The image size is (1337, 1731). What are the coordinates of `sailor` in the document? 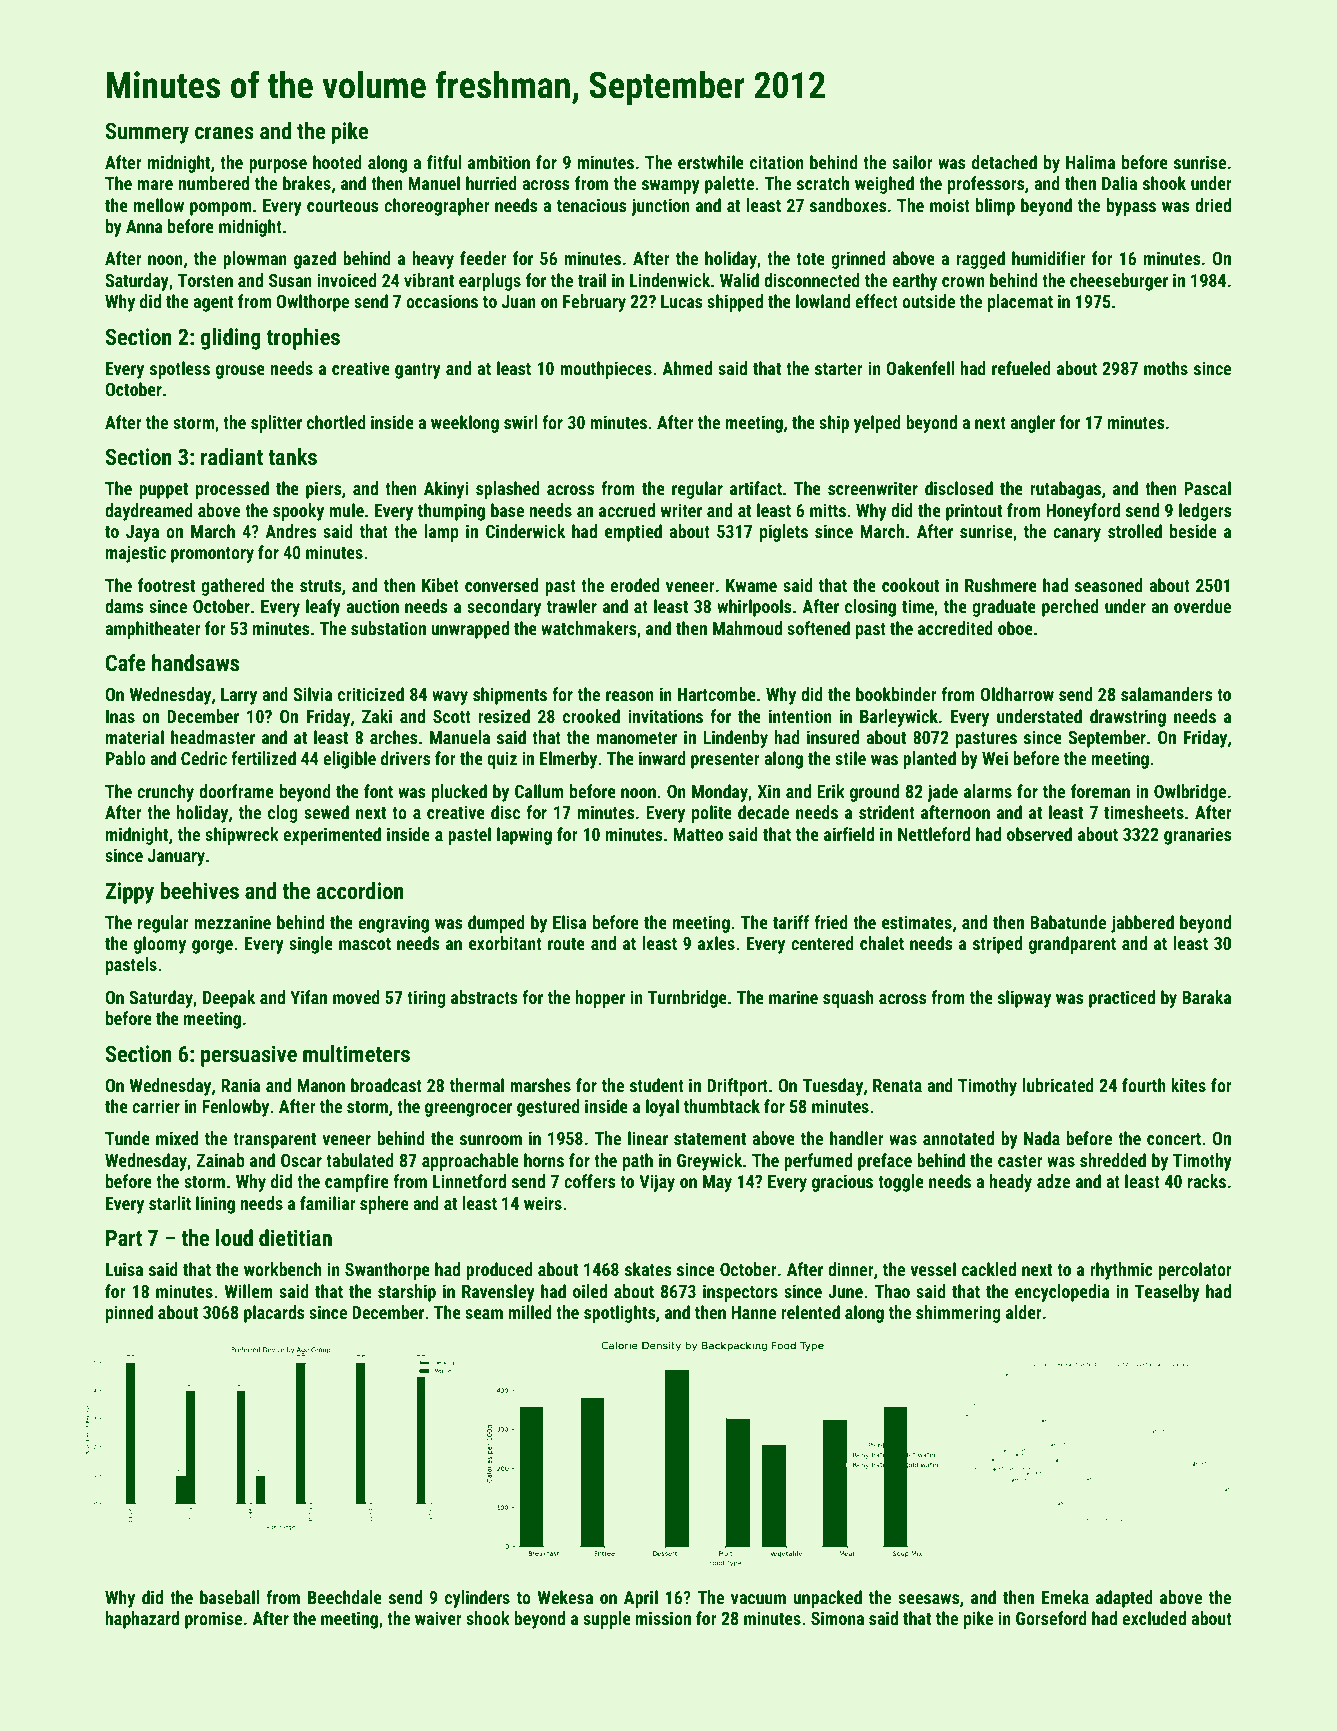 It's located at (912, 162).
